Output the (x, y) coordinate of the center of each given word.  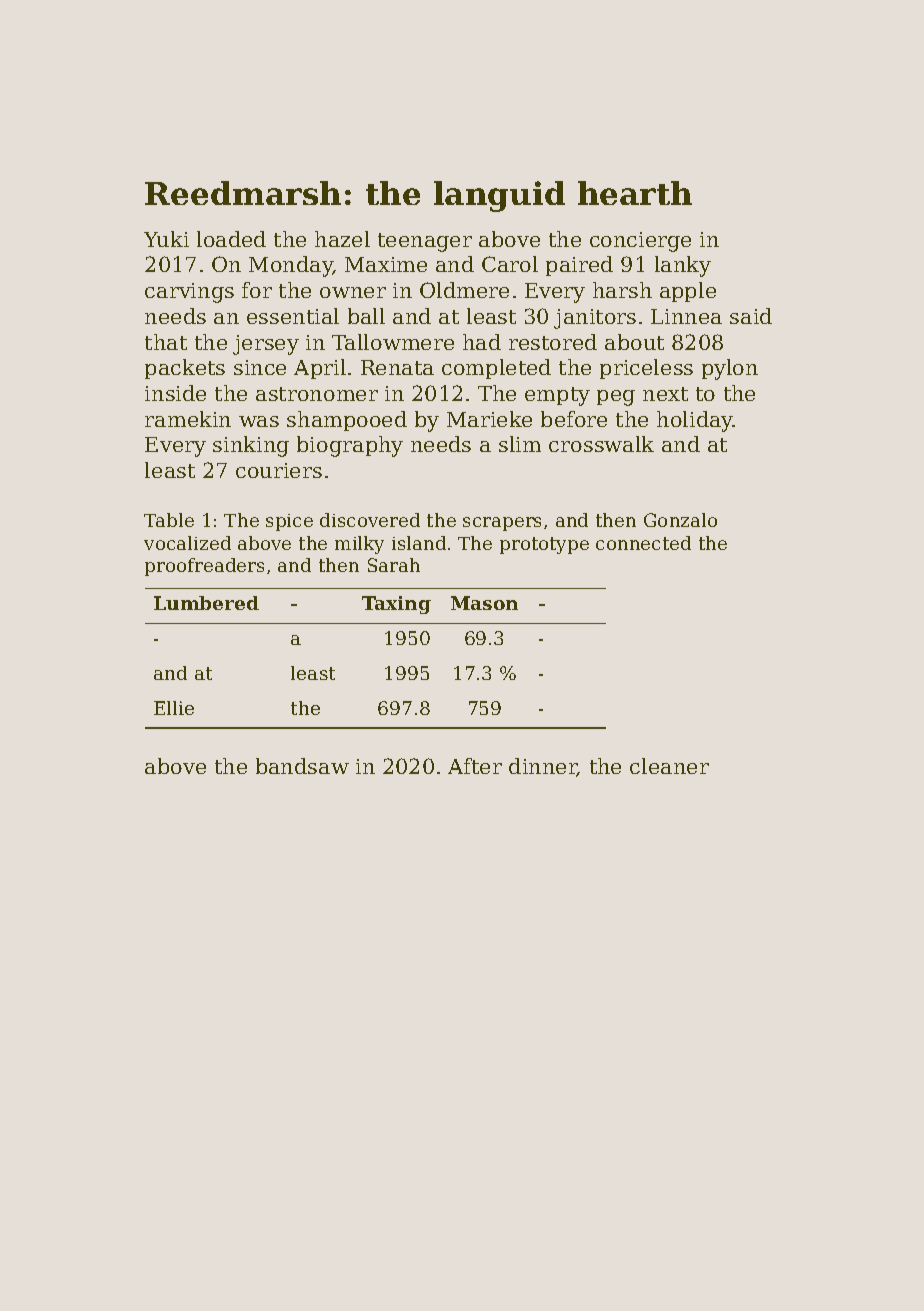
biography (350, 446)
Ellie (174, 708)
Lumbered (206, 603)
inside (175, 393)
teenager (425, 242)
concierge (640, 242)
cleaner (669, 766)
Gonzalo (680, 520)
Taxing (396, 605)
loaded (231, 239)
